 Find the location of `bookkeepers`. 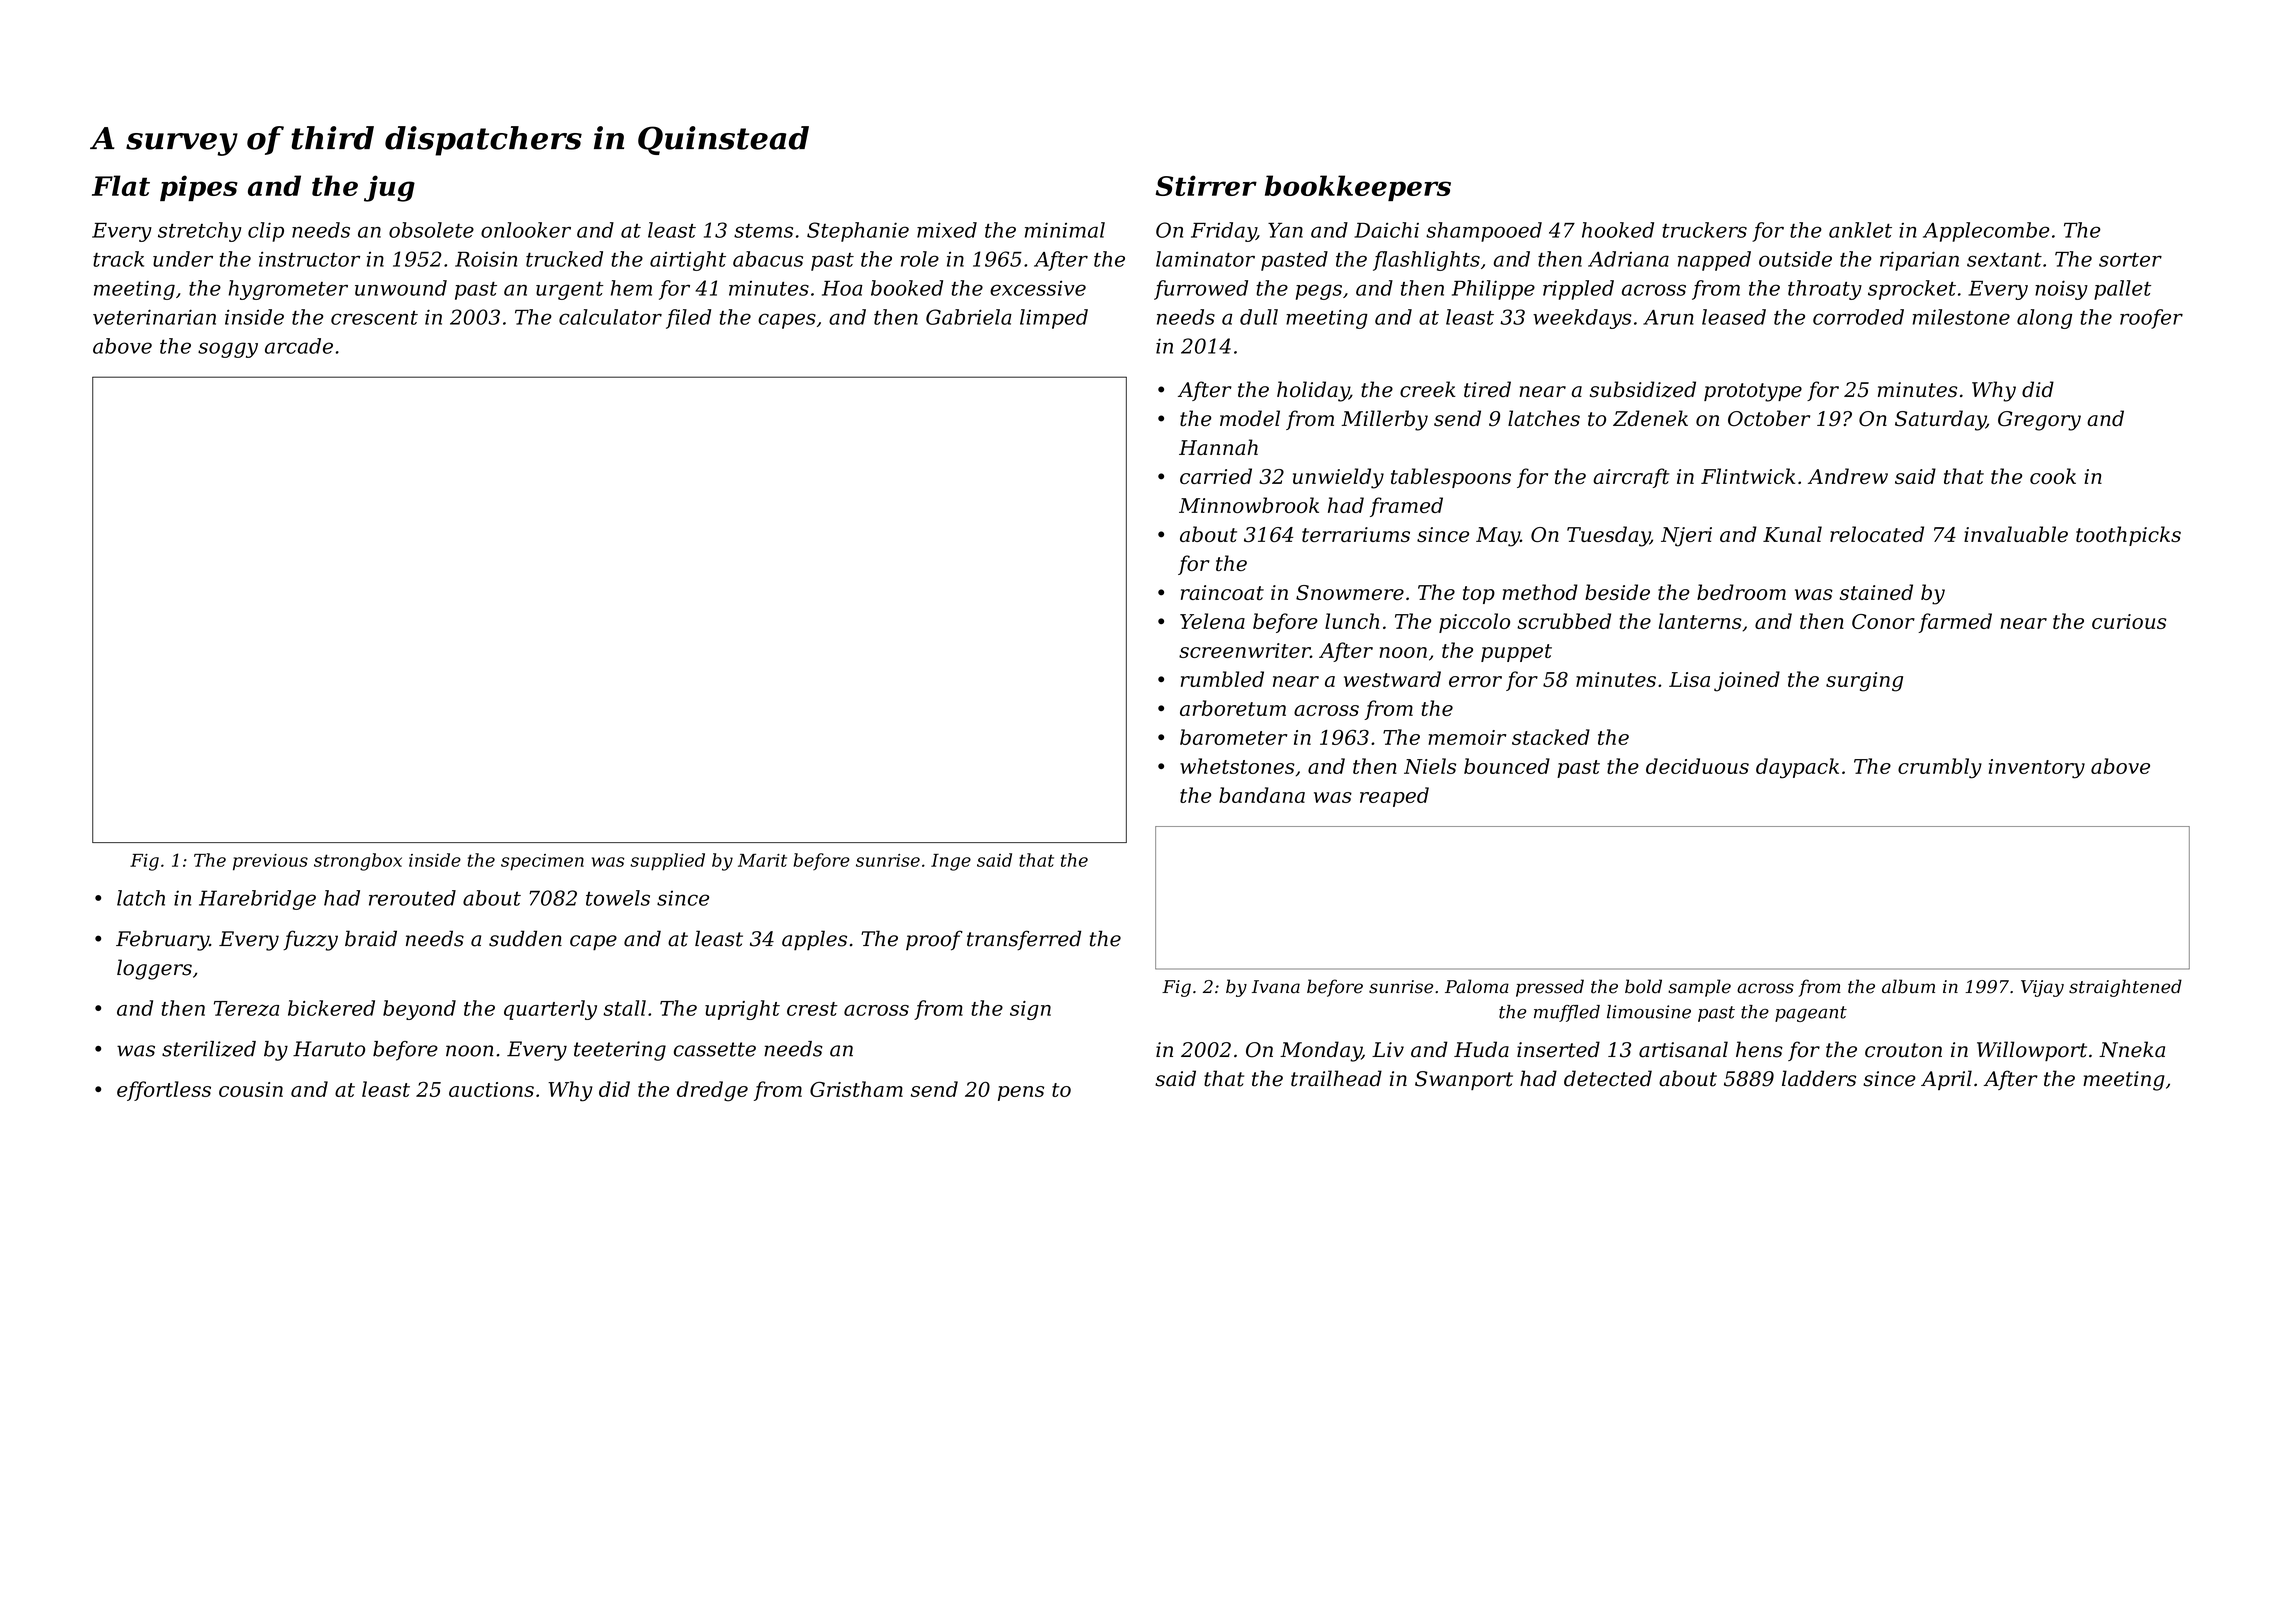

bookkeepers is located at coordinates (1358, 188).
